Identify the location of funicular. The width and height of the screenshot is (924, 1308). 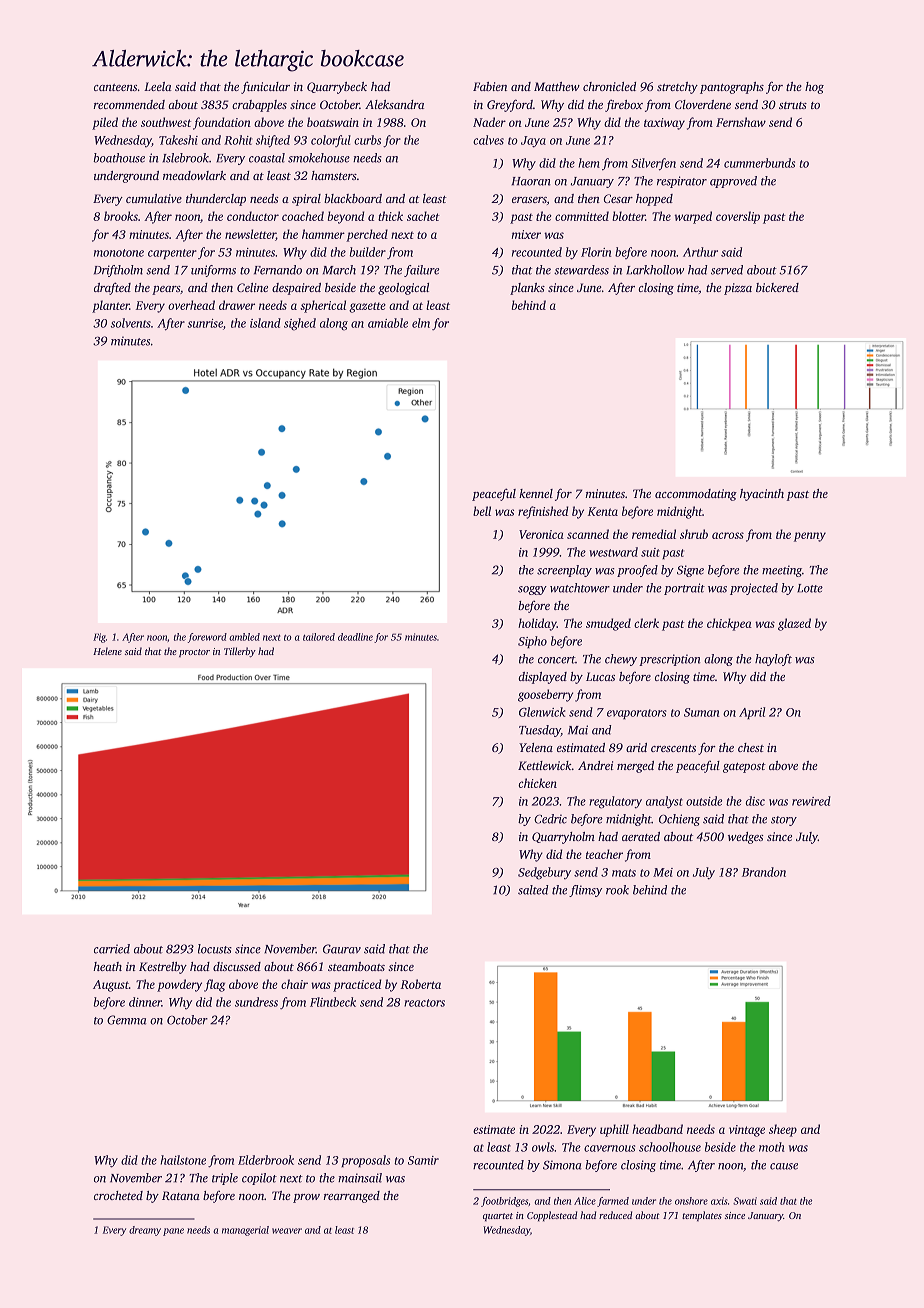
(265, 87).
